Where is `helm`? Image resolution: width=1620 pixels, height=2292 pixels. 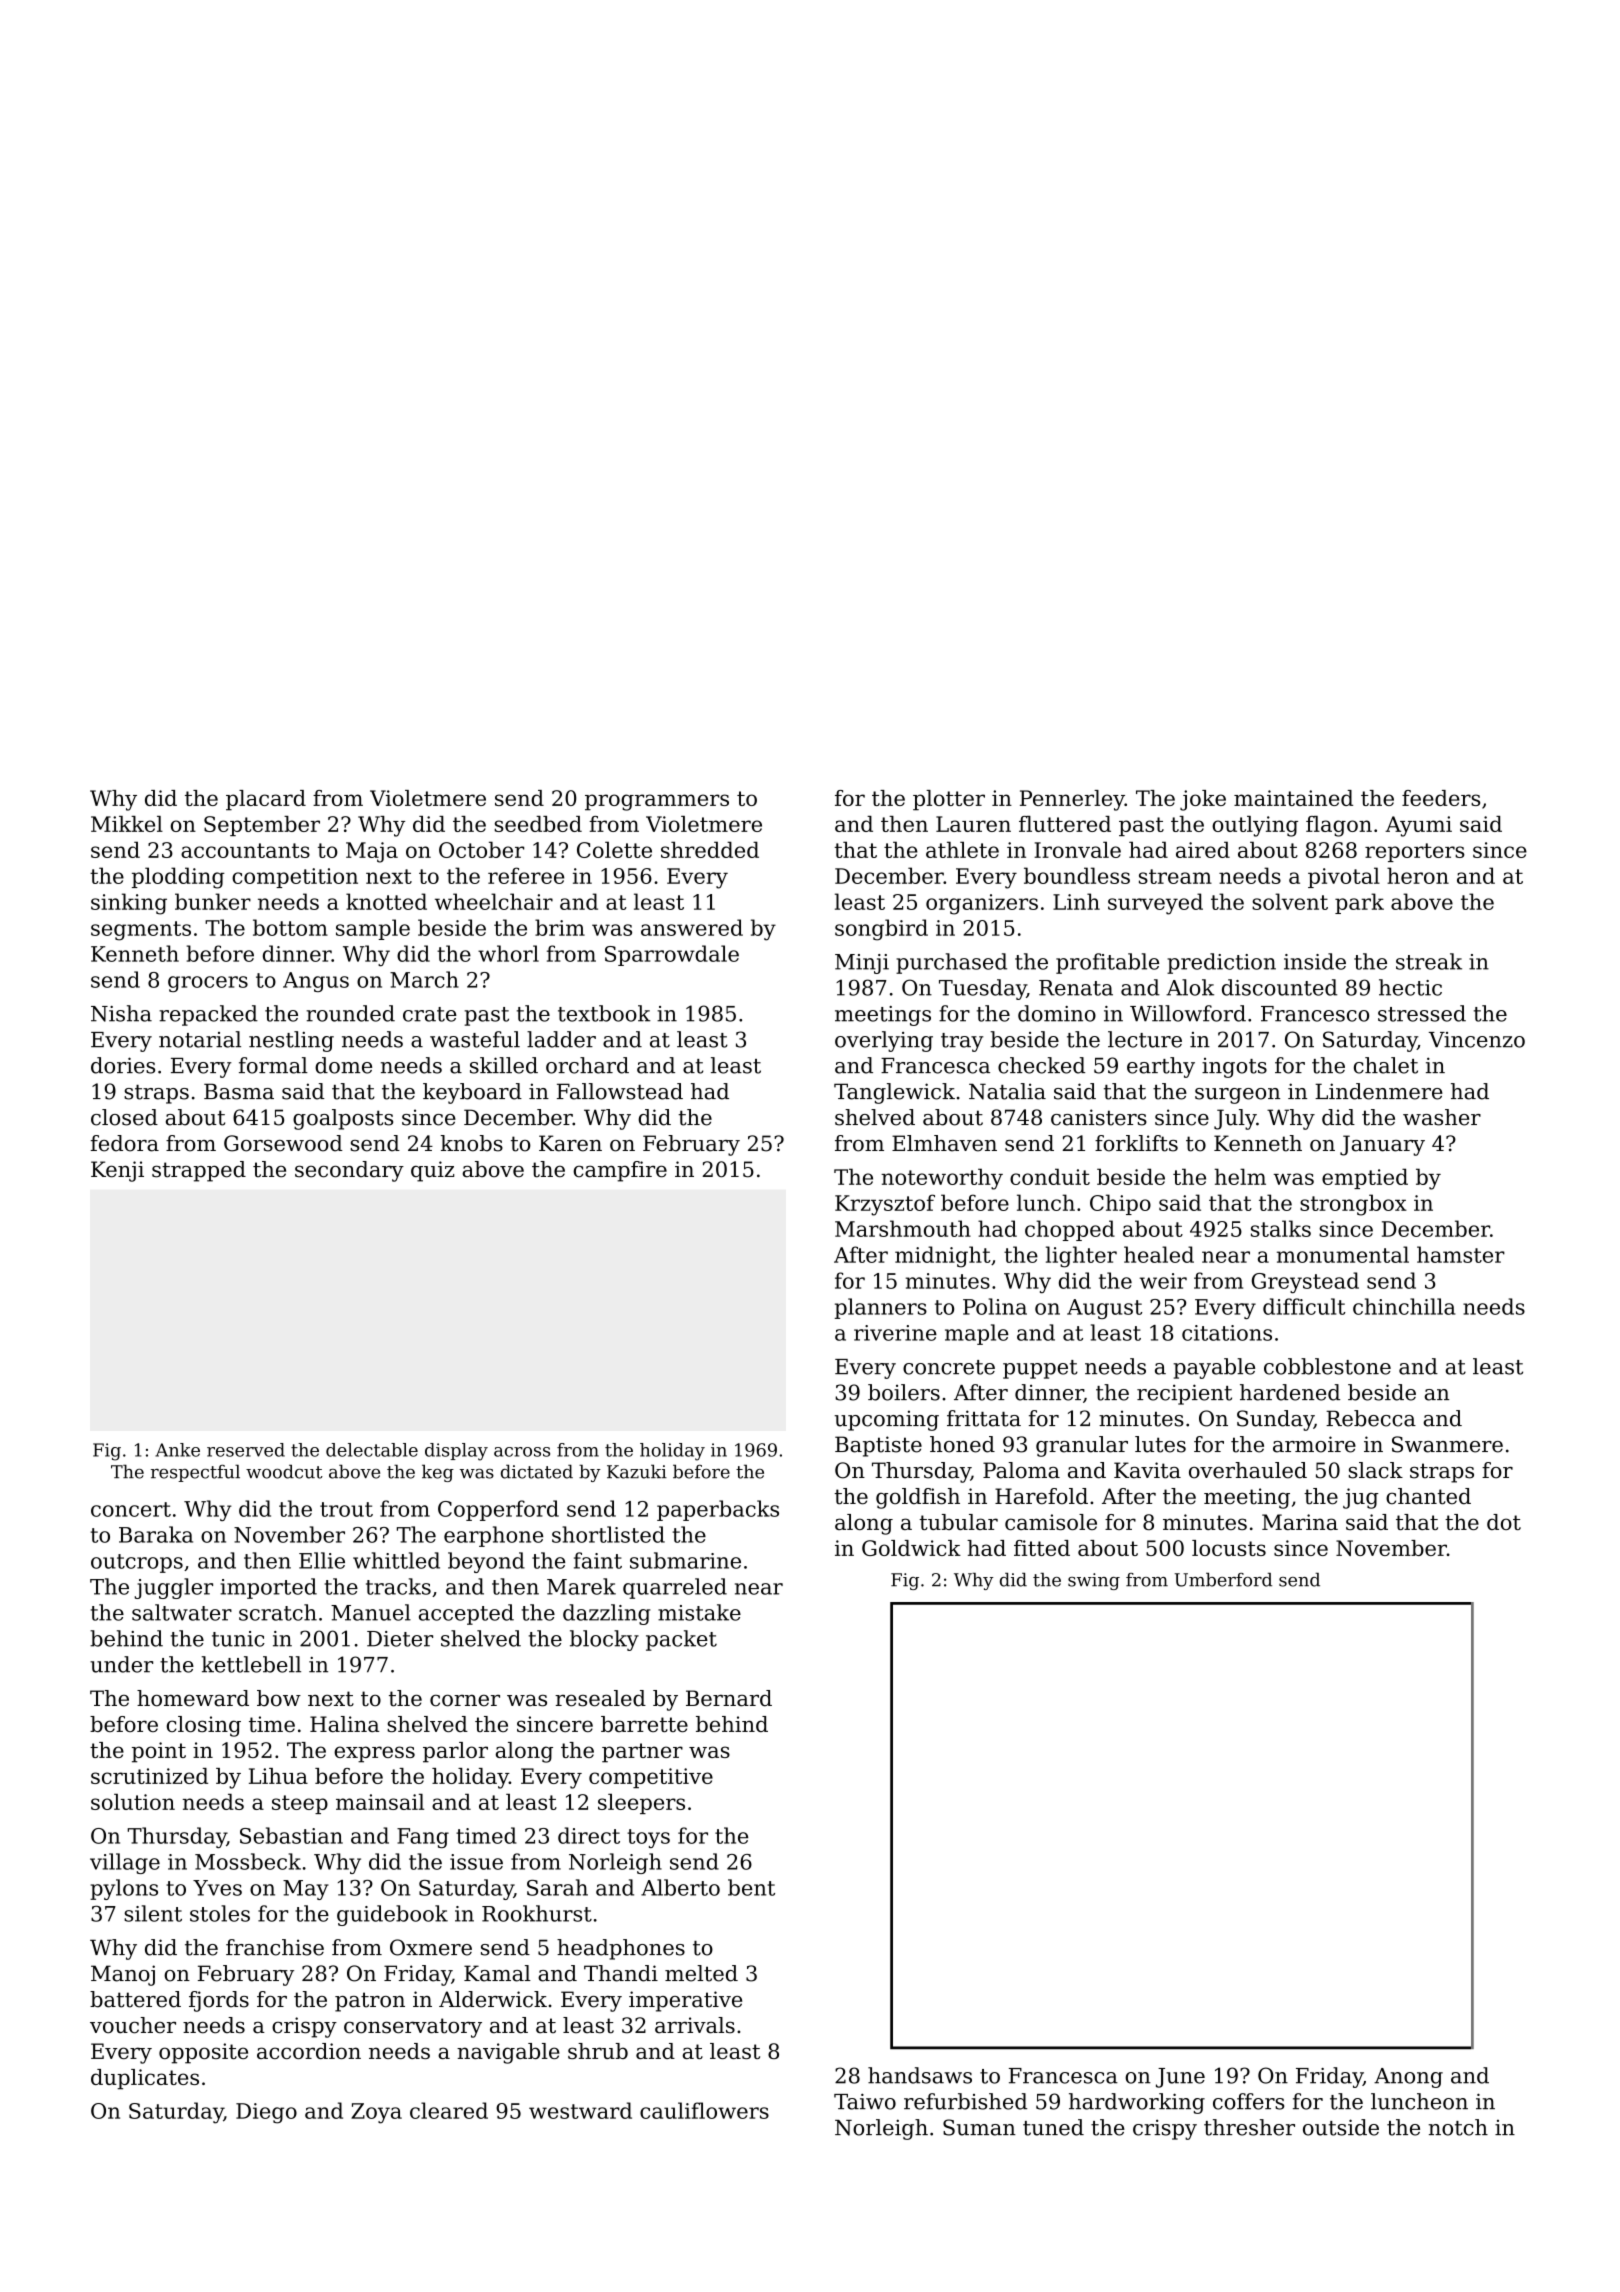
helm is located at coordinates (1240, 1176).
